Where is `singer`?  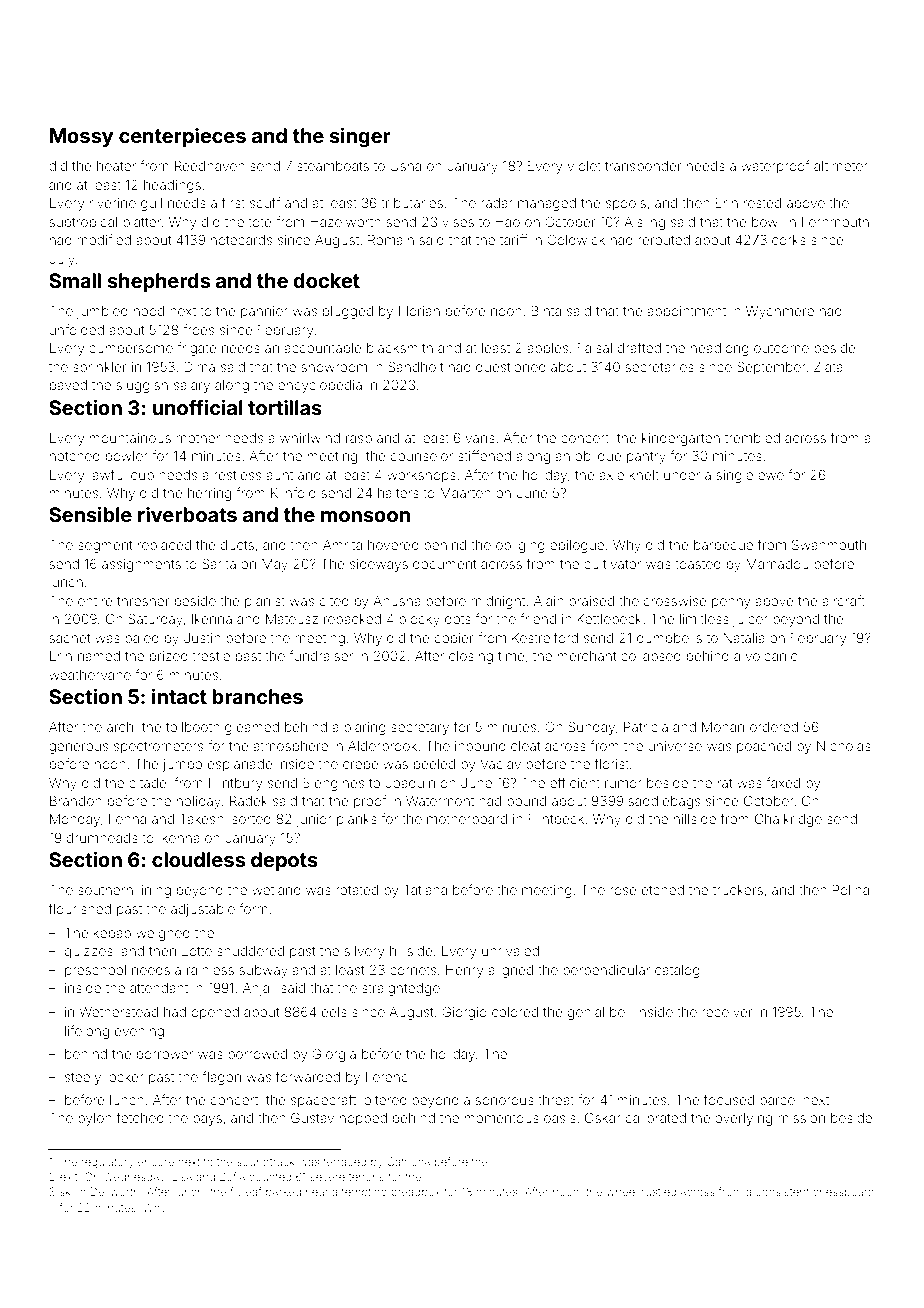
singer is located at coordinates (360, 137).
